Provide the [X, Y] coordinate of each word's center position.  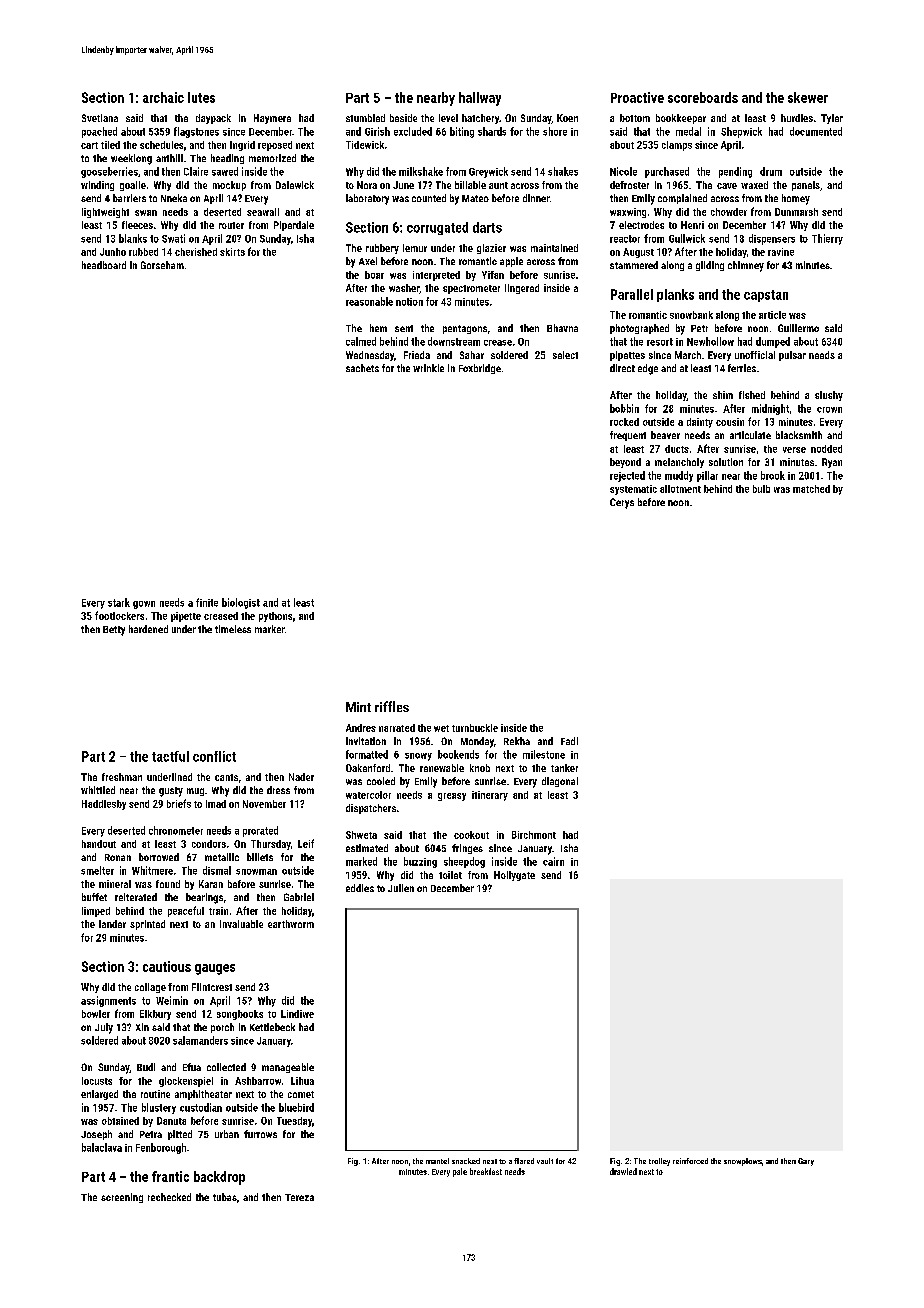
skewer [808, 97]
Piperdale [294, 226]
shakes [563, 171]
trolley [659, 1162]
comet [301, 1094]
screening [122, 1198]
